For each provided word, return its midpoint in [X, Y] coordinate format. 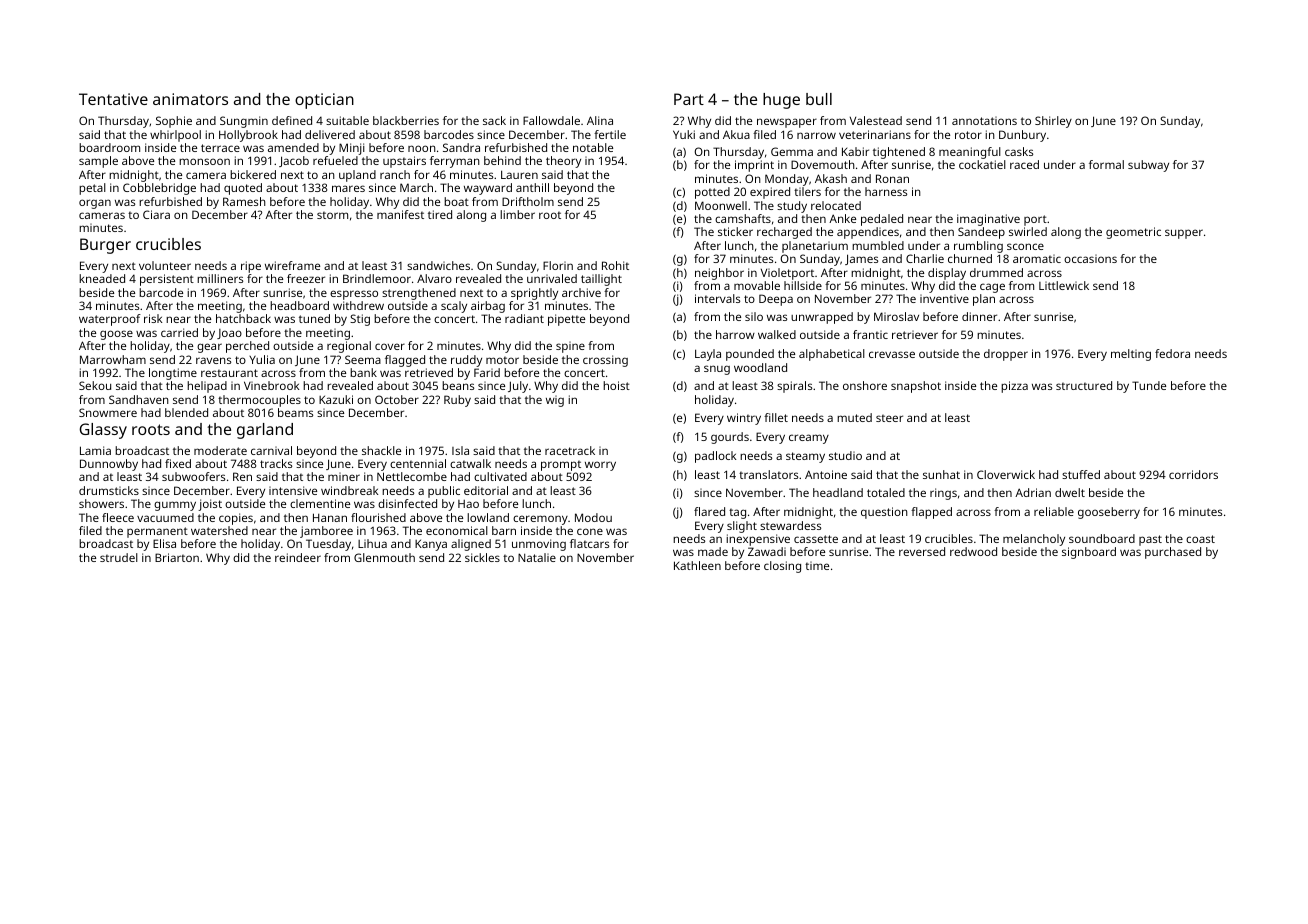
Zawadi [767, 551]
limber [517, 214]
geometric [1133, 233]
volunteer [165, 265]
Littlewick [1064, 285]
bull [819, 99]
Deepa [776, 300]
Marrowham [113, 359]
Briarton [177, 557]
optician [324, 101]
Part [689, 99]
